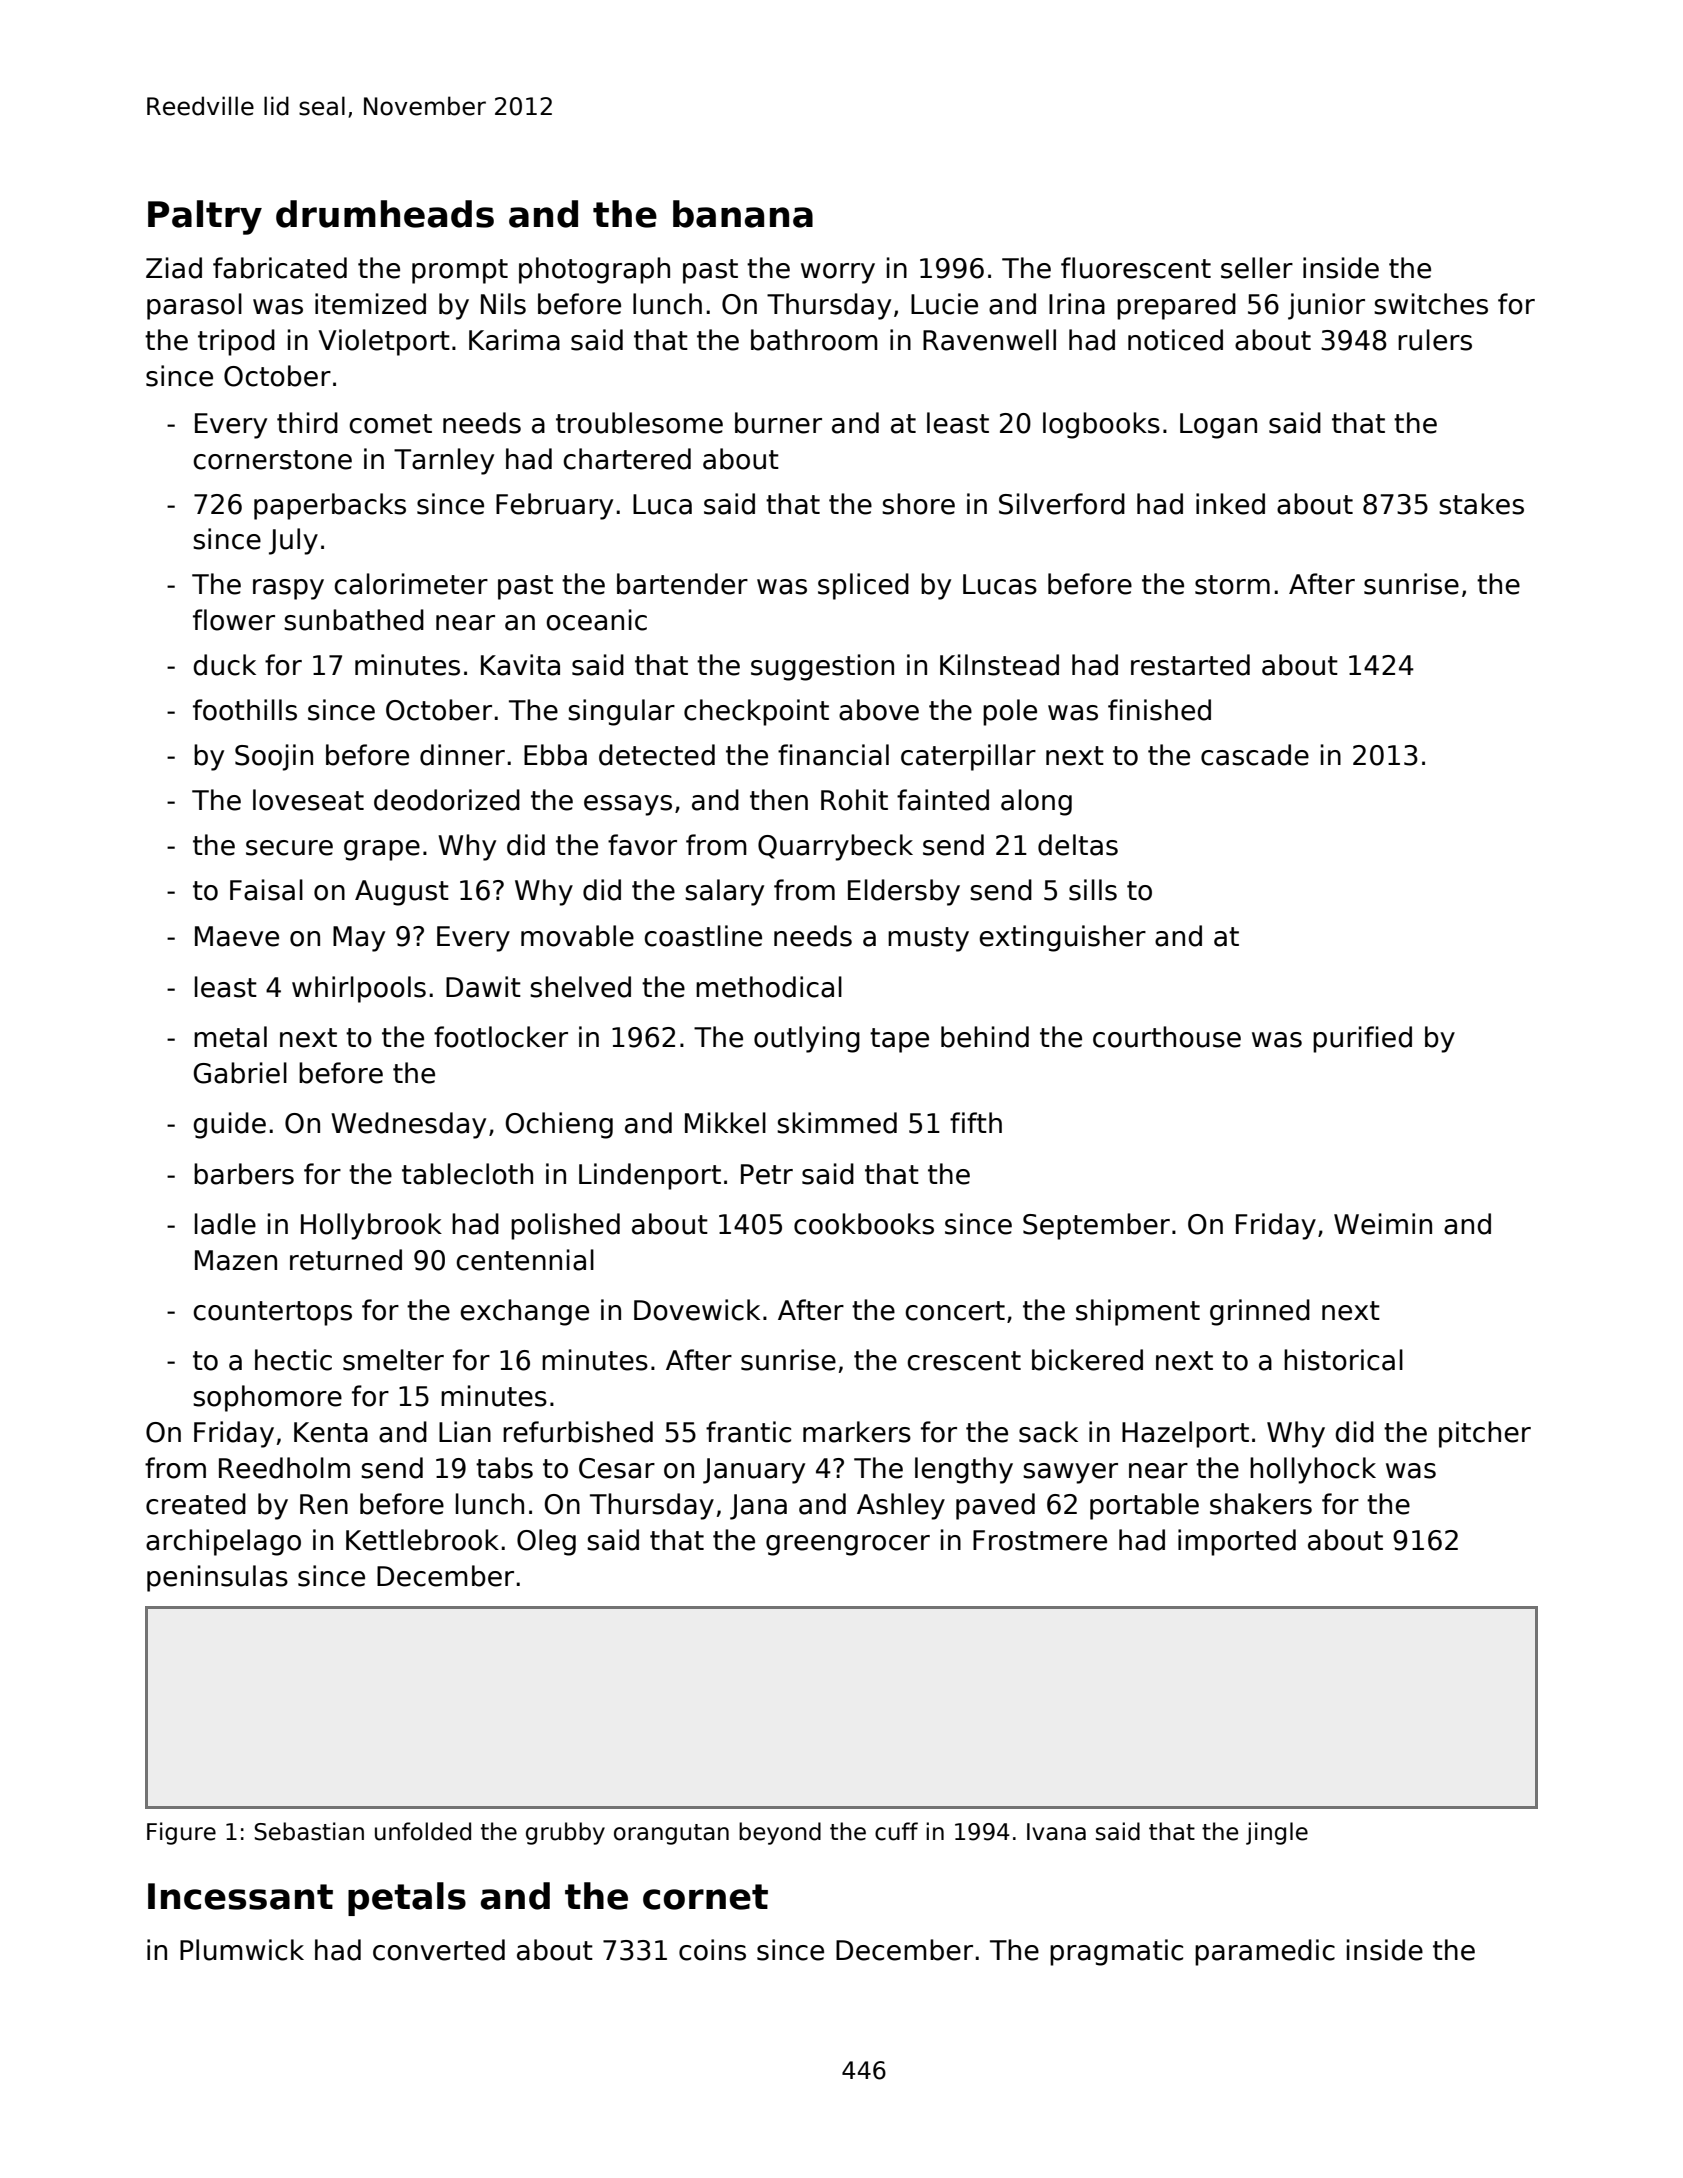  What do you see at coordinates (756, 712) in the screenshot?
I see `checkpoint` at bounding box center [756, 712].
